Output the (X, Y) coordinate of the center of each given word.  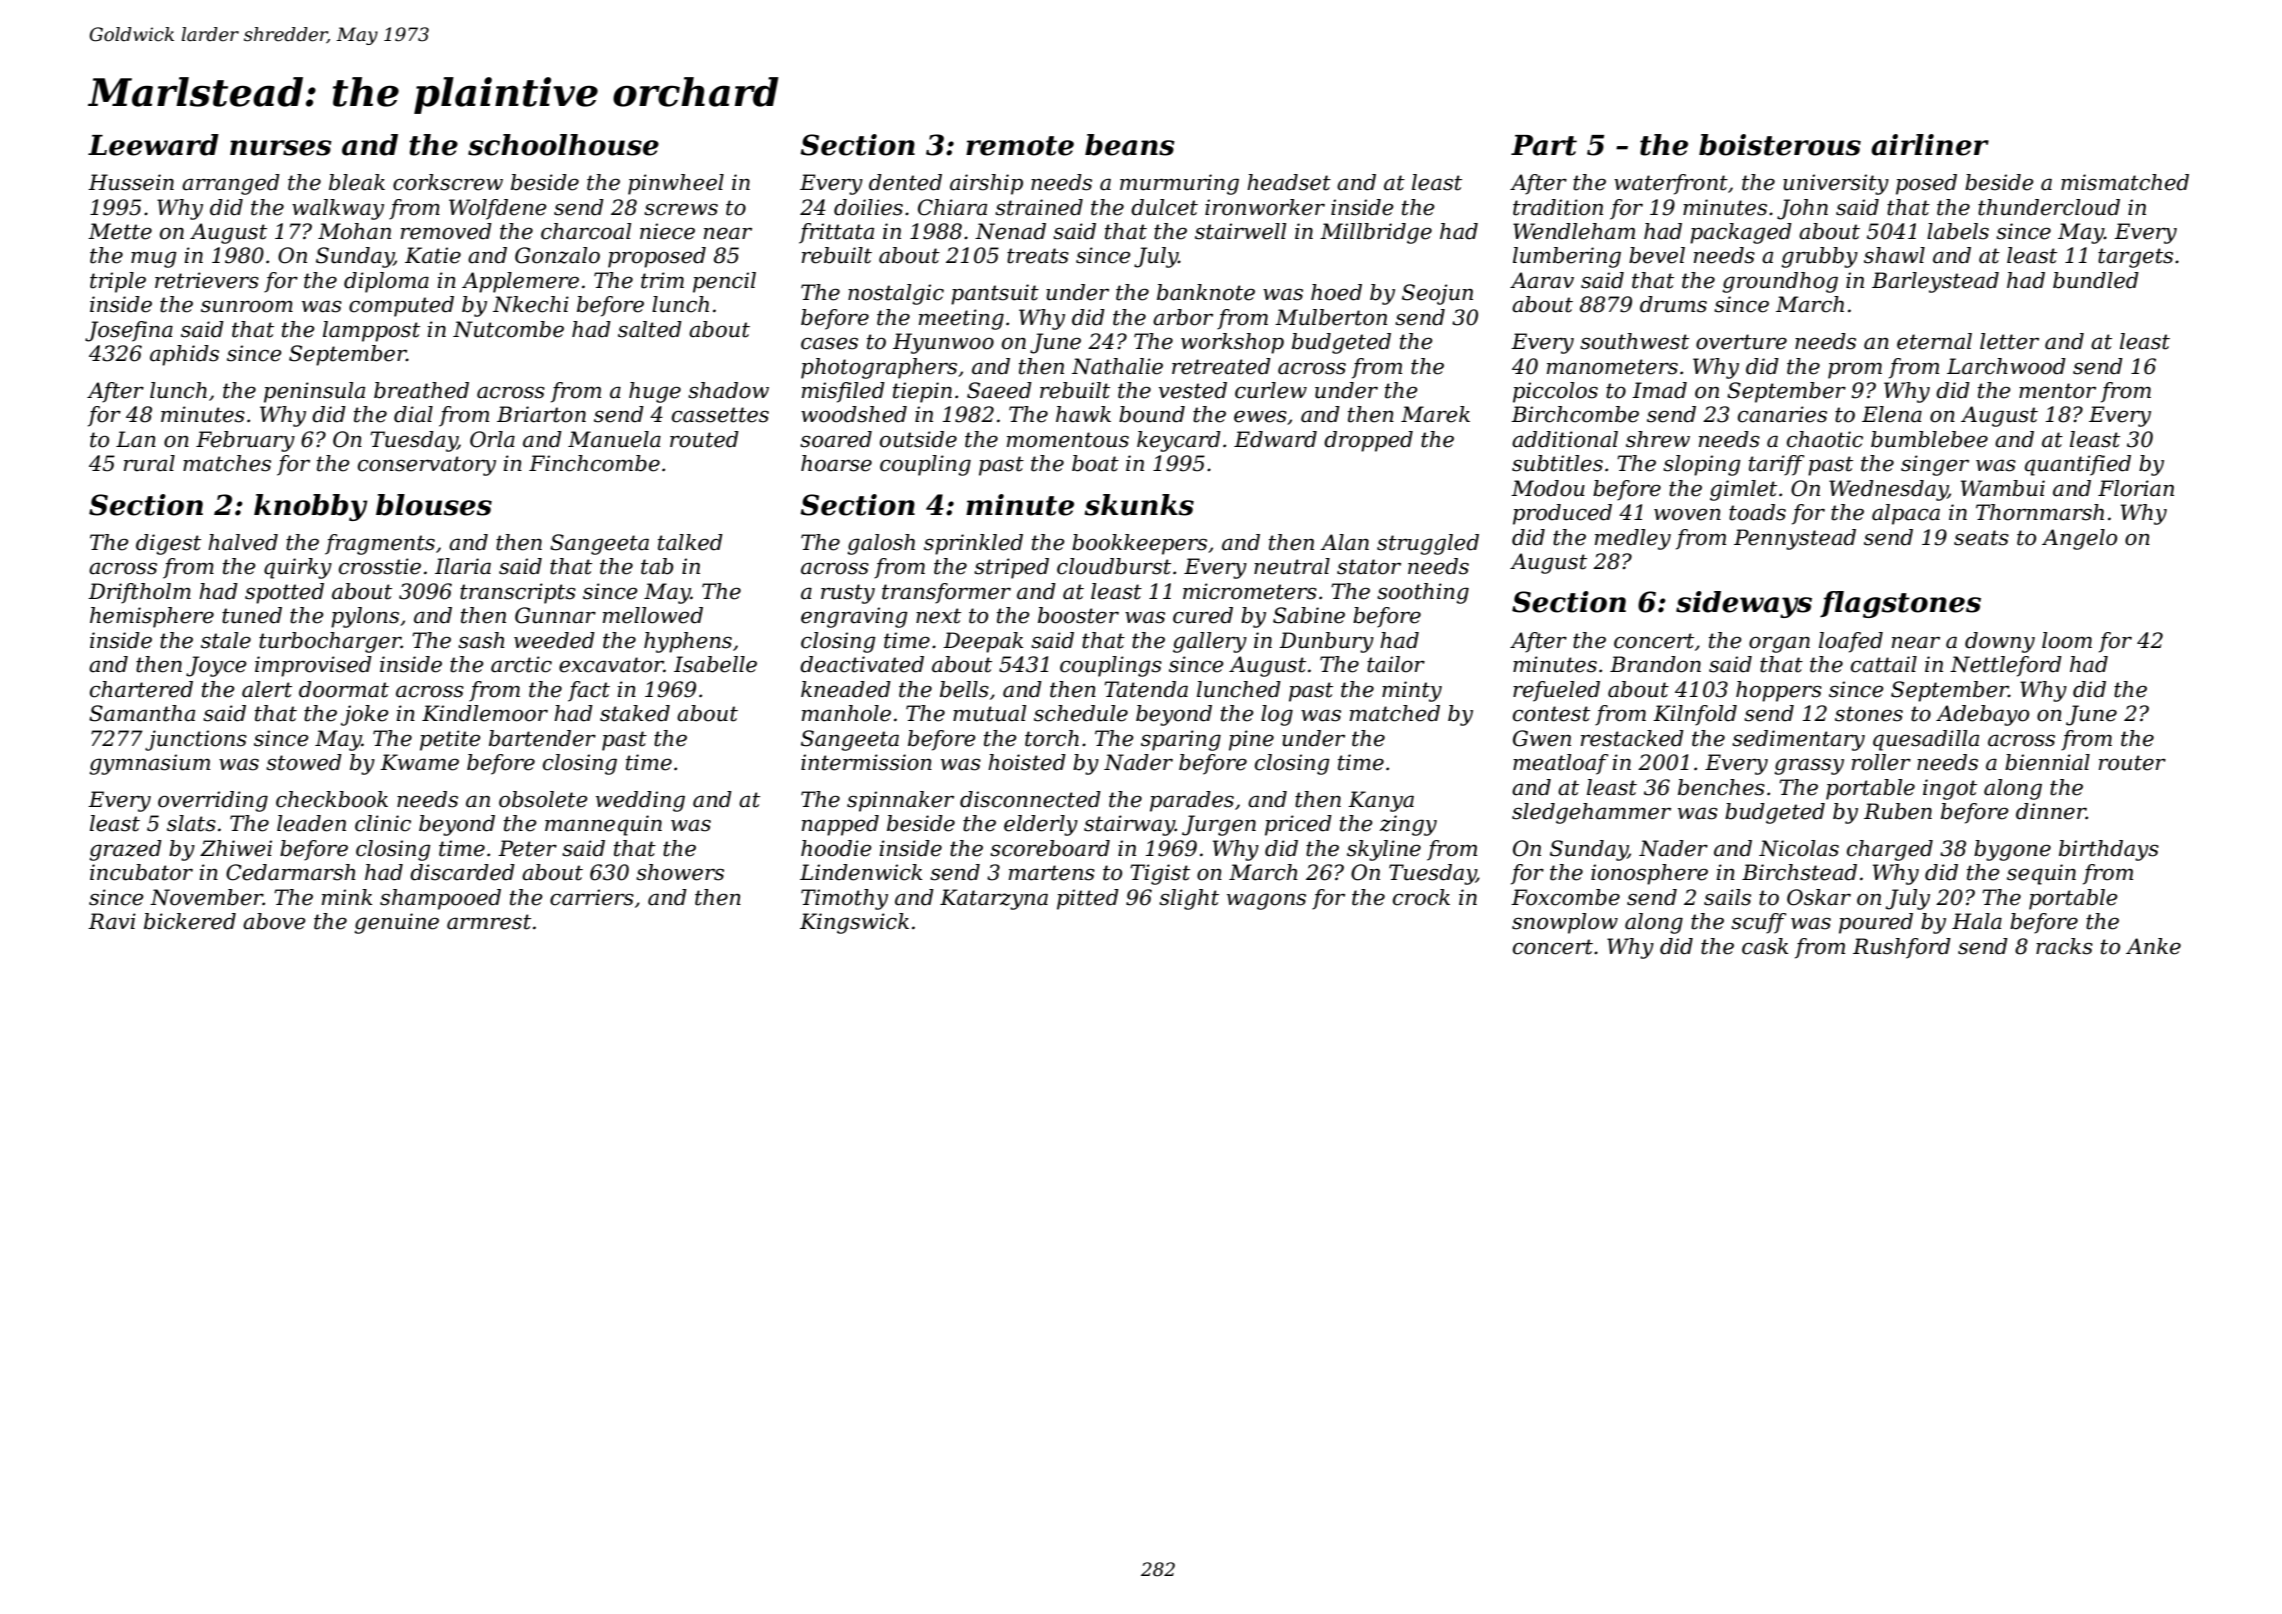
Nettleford (2006, 666)
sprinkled (973, 544)
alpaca (1906, 514)
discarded (462, 872)
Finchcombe (594, 463)
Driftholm (139, 593)
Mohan (354, 231)
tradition (1558, 207)
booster (1078, 615)
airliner (1930, 145)
